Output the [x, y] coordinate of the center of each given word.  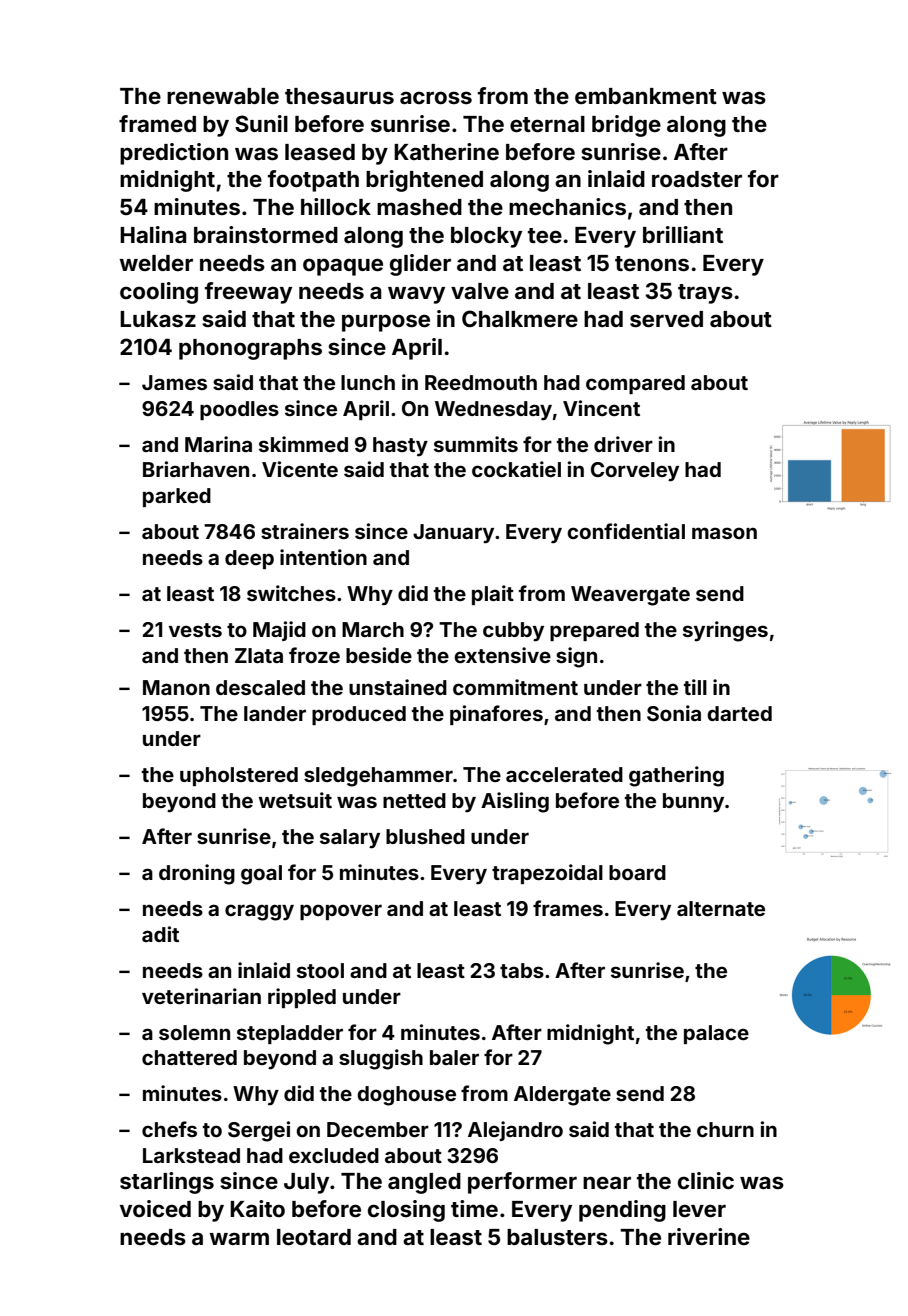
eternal [547, 124]
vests [195, 630]
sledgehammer [378, 777]
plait [493, 595]
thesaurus [339, 96]
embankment [646, 96]
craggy [259, 912]
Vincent [601, 408]
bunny [693, 803]
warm [239, 1238]
